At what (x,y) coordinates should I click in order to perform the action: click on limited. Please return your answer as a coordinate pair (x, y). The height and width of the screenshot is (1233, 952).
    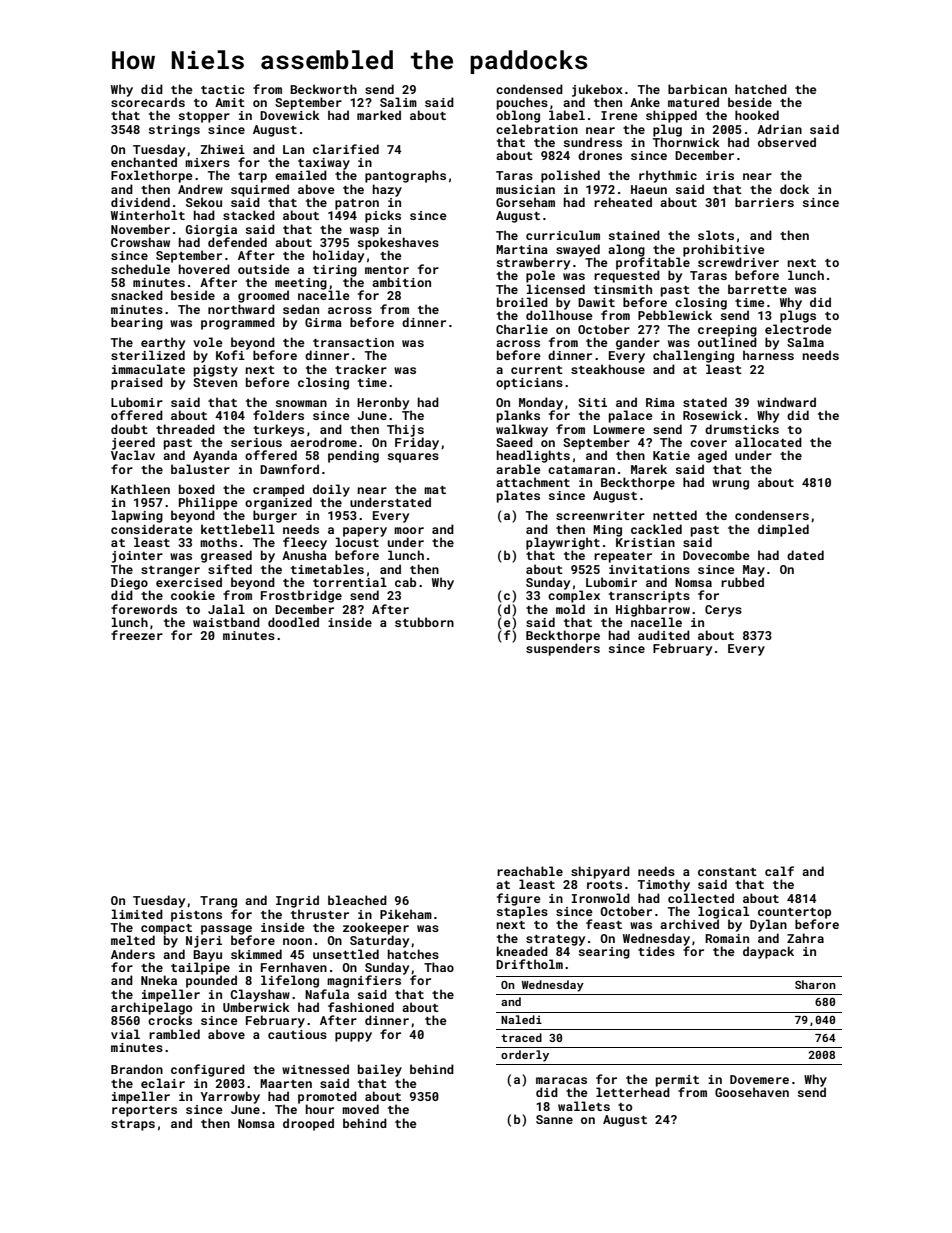
    Looking at the image, I should click on (137, 914).
